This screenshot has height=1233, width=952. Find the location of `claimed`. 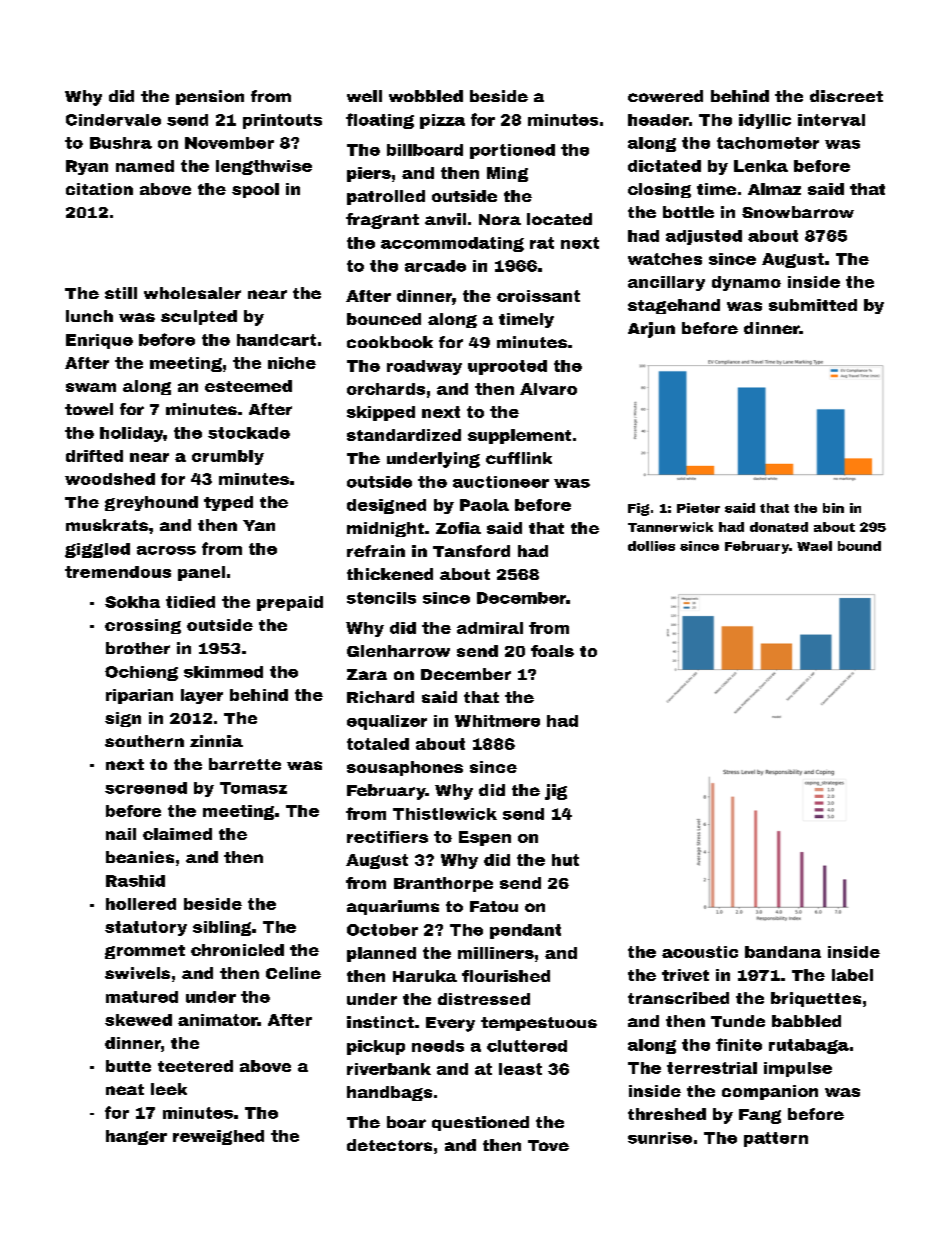

claimed is located at coordinates (177, 834).
